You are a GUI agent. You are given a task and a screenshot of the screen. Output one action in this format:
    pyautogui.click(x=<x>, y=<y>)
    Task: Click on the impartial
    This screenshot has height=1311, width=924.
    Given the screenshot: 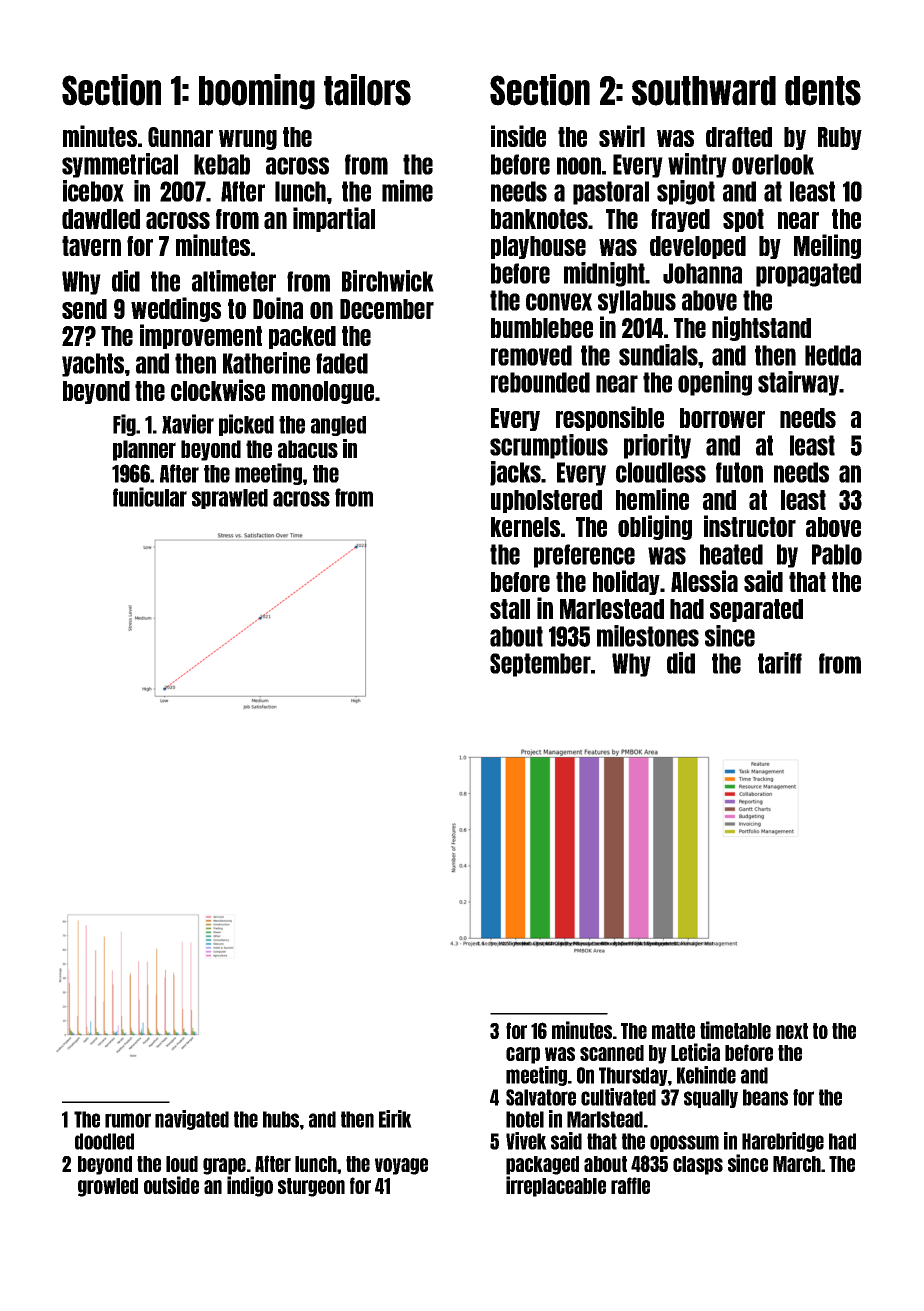 What is the action you would take?
    pyautogui.click(x=334, y=219)
